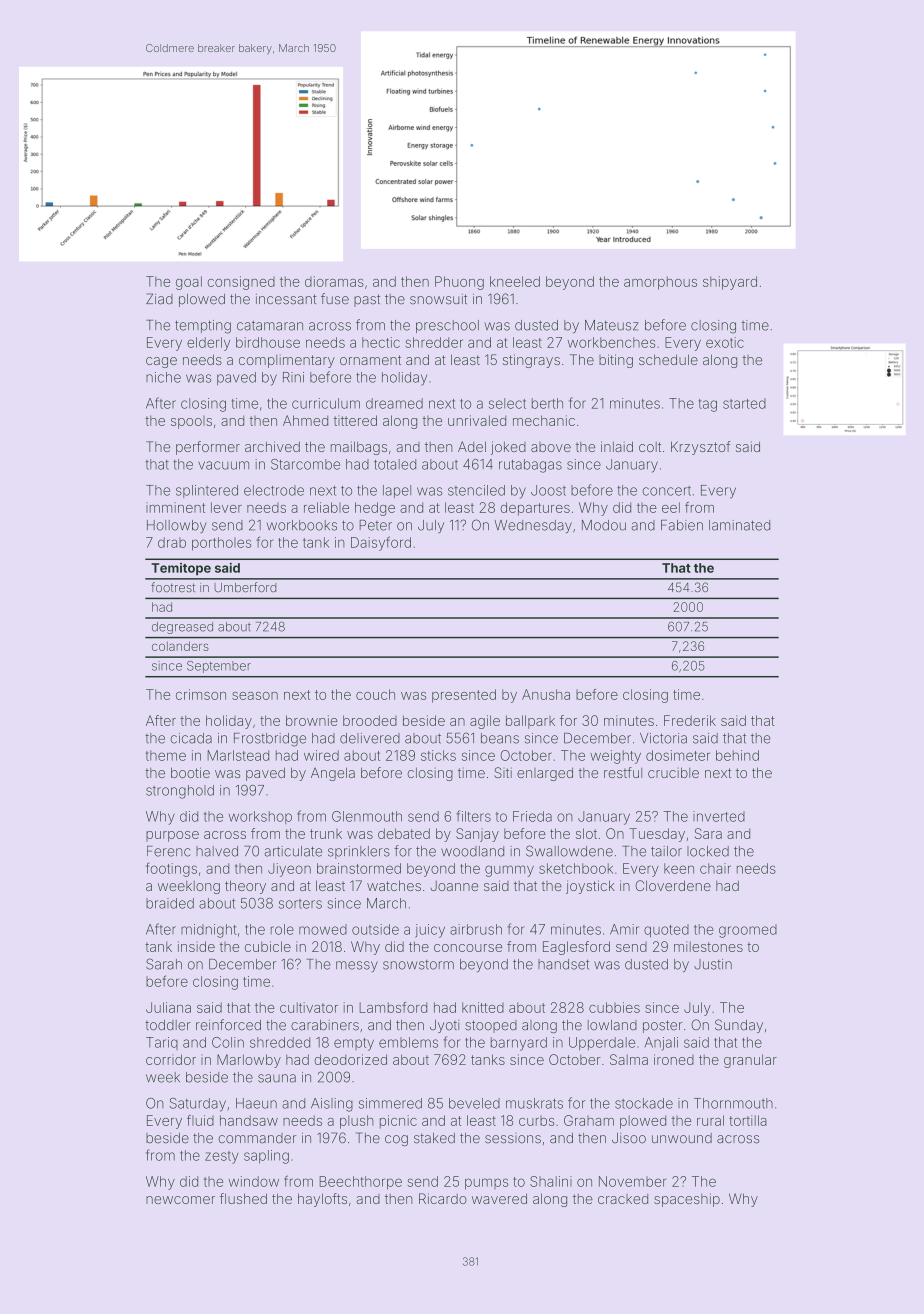 The height and width of the document is (1314, 924). What do you see at coordinates (476, 490) in the document?
I see `stenciled` at bounding box center [476, 490].
